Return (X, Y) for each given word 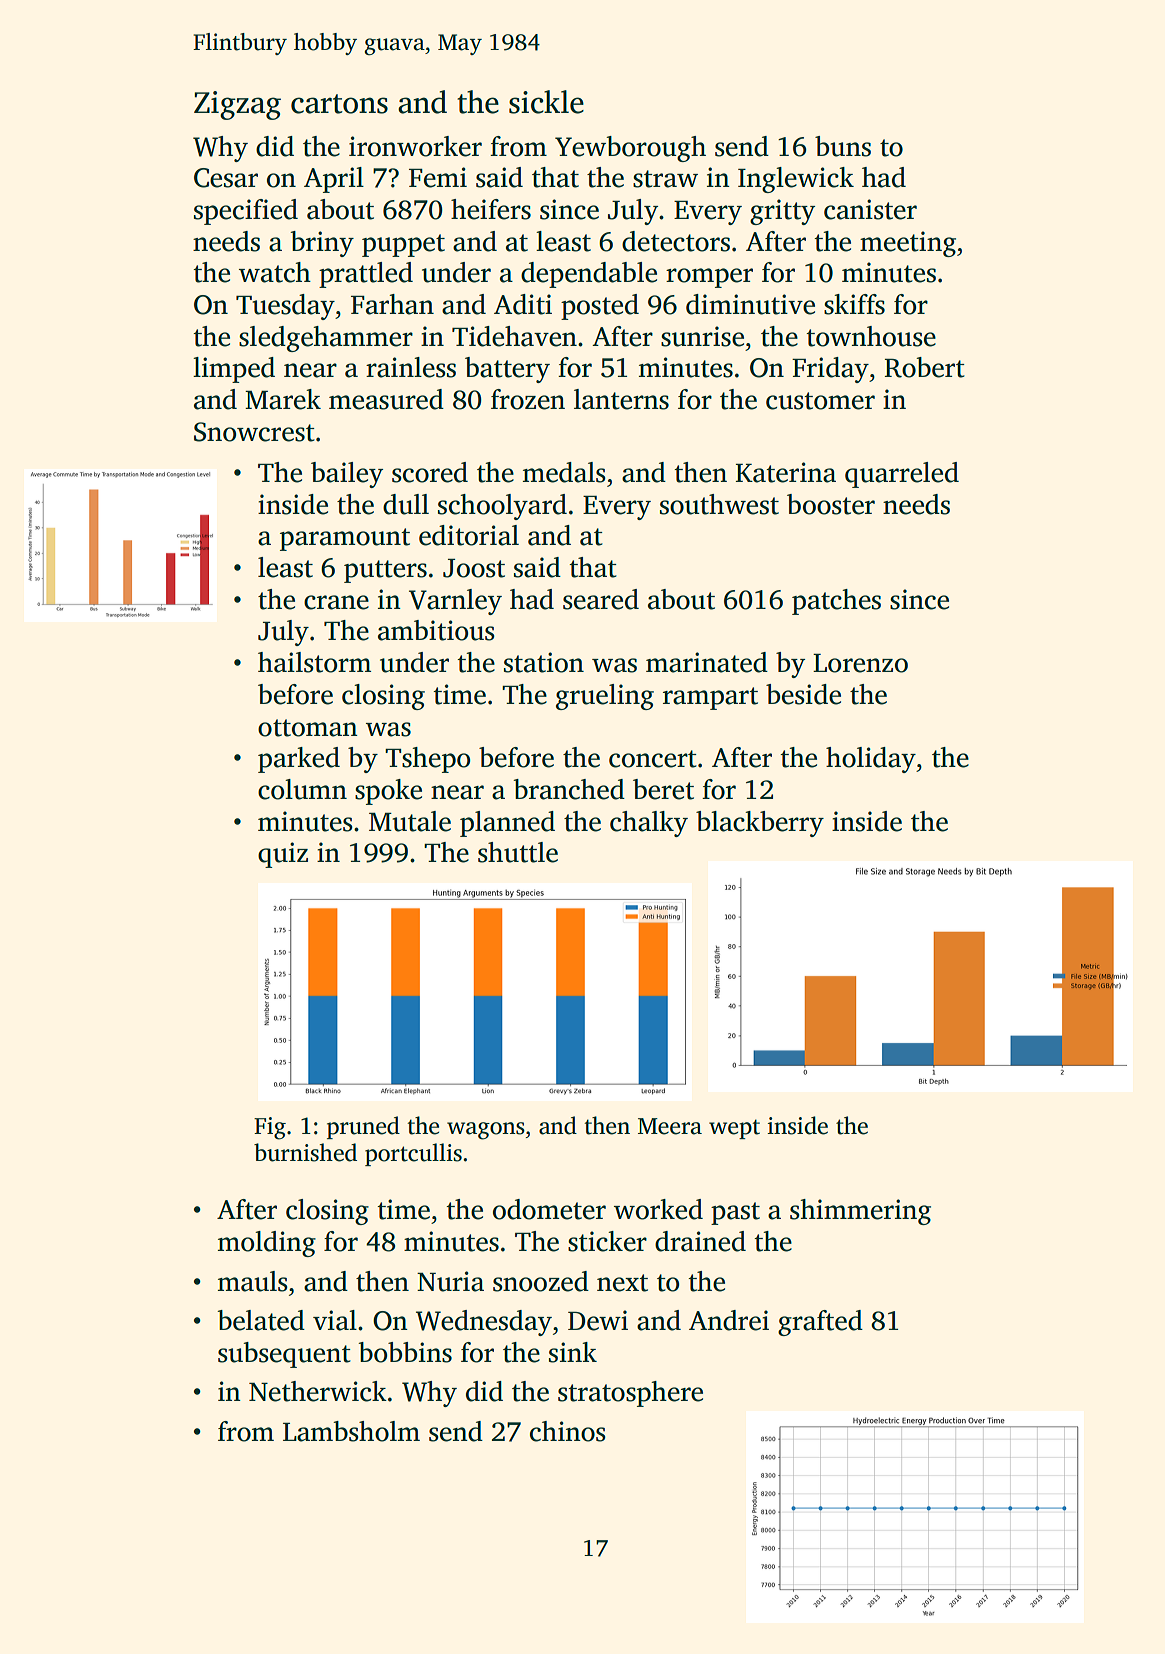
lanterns (621, 399)
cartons (339, 104)
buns (843, 146)
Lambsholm (351, 1431)
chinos (568, 1431)
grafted (820, 1323)
